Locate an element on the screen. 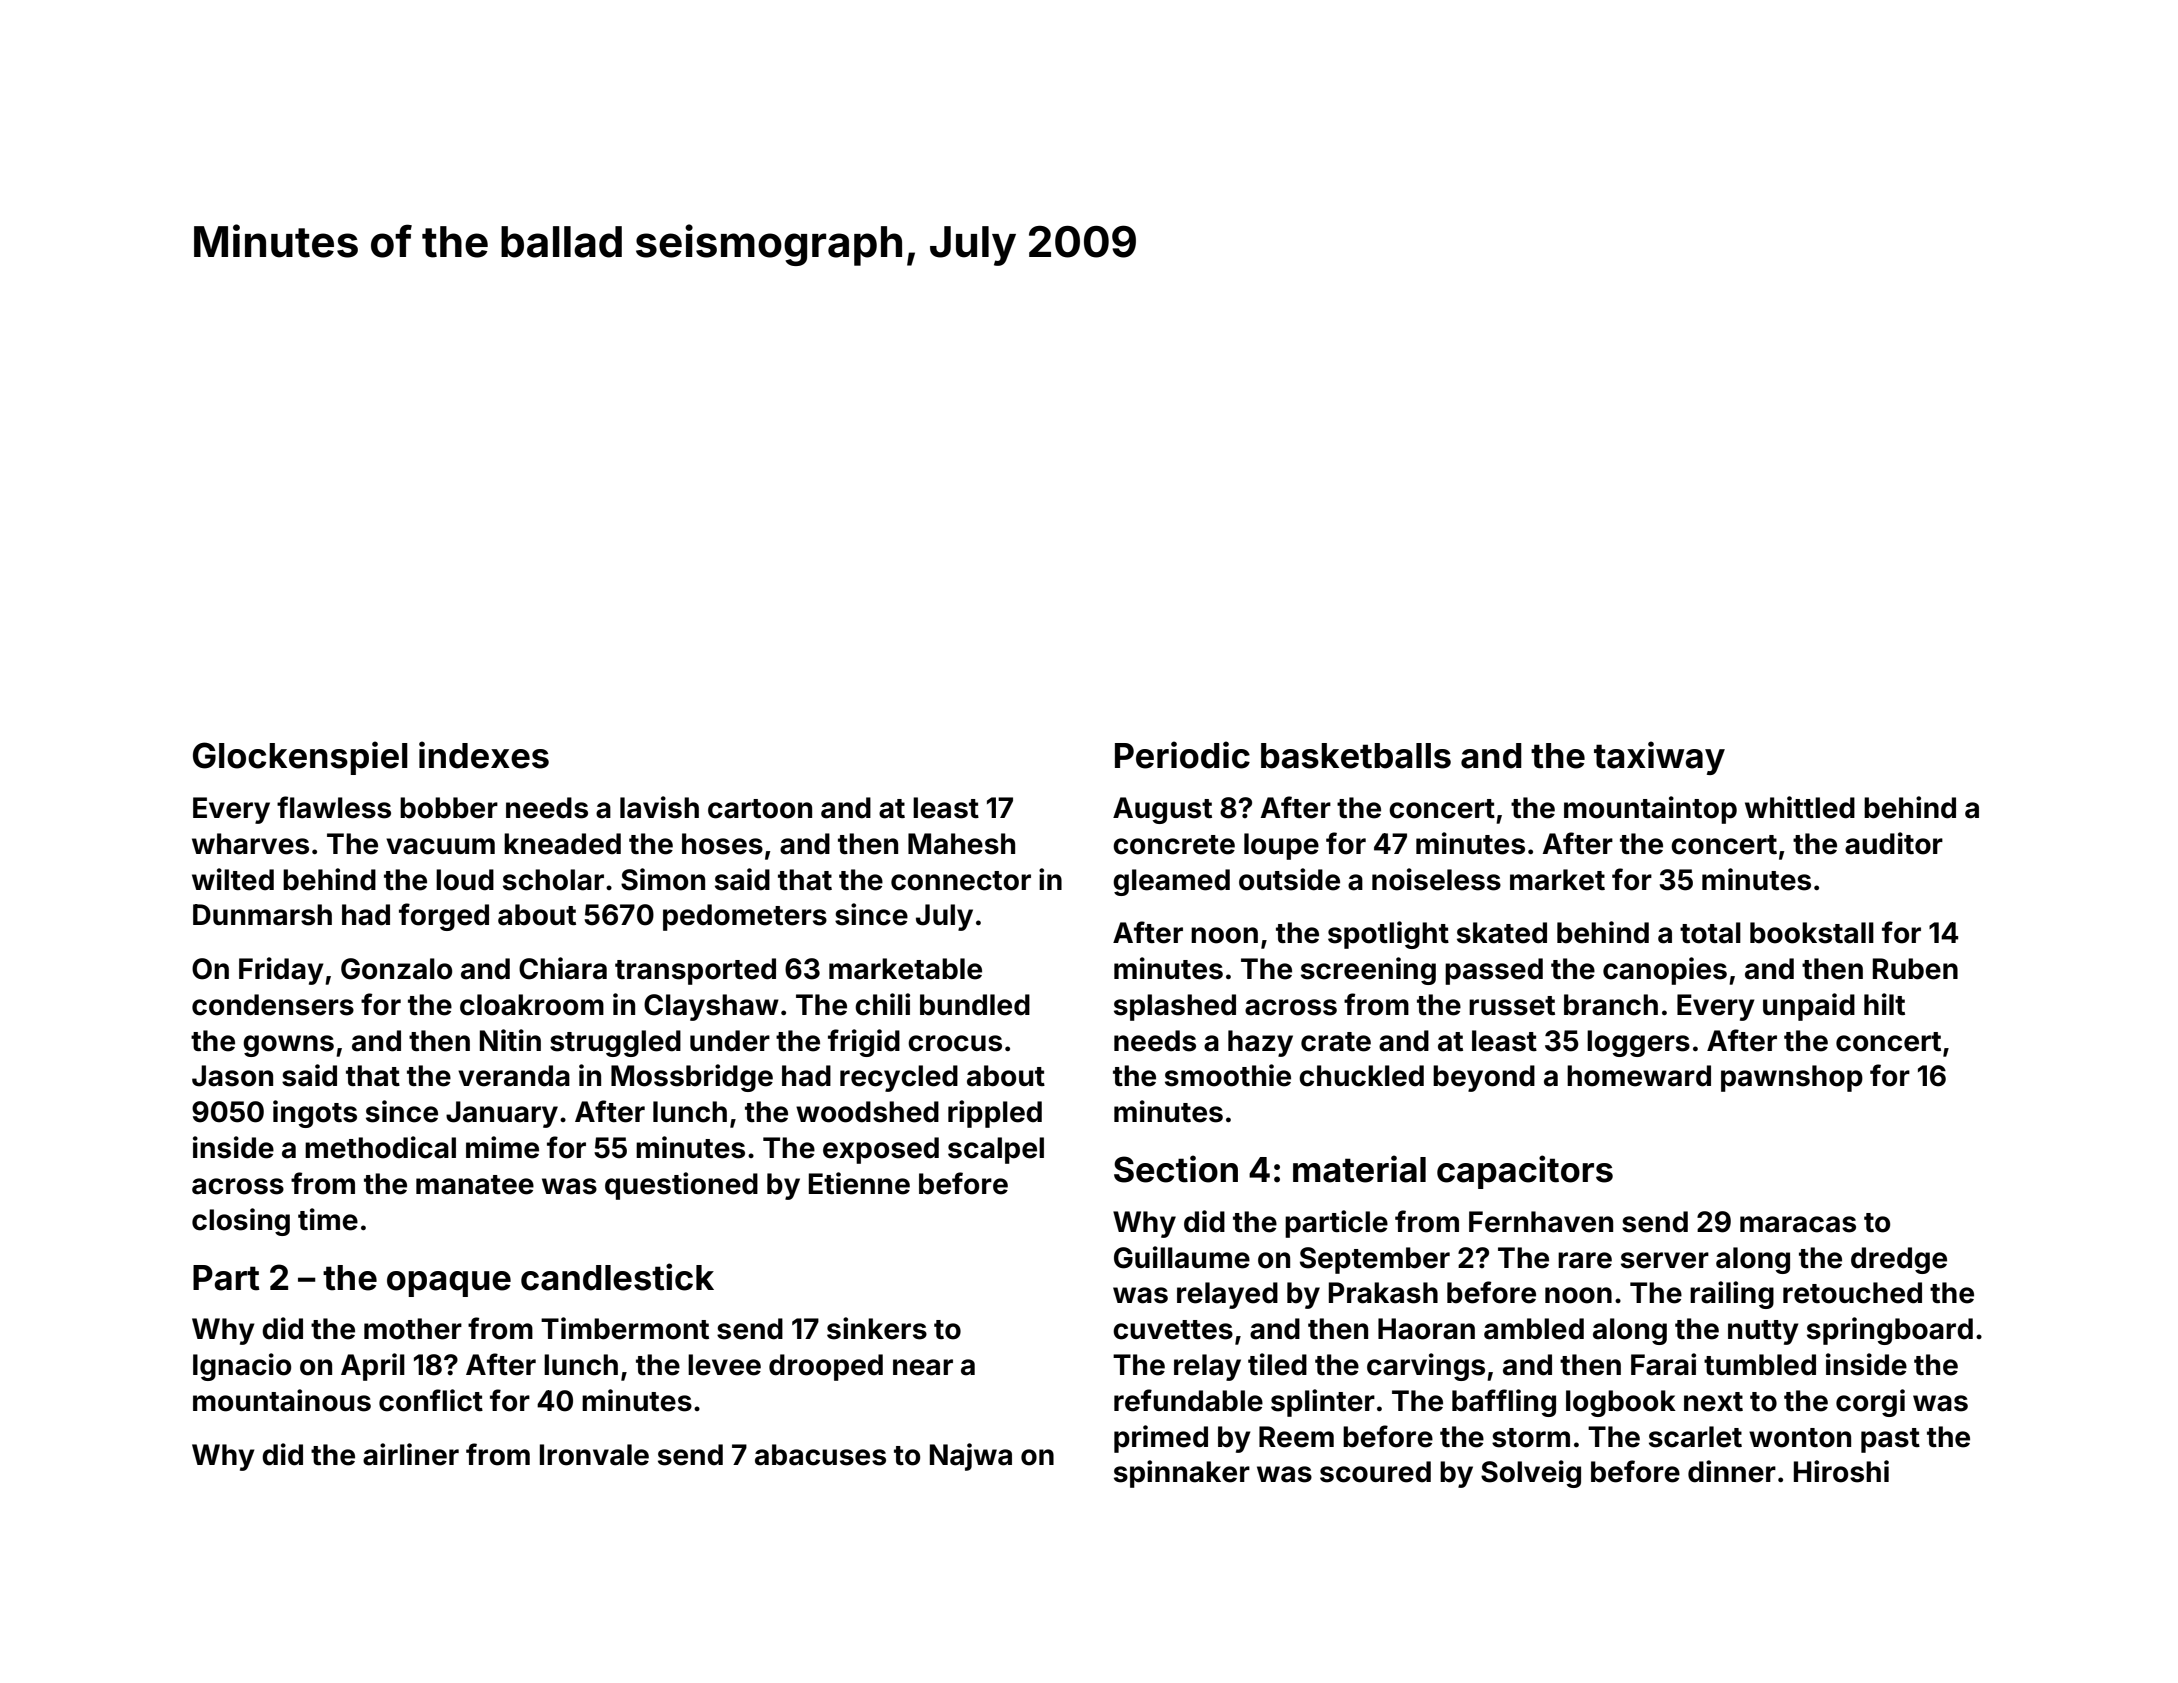  Periodic is located at coordinates (1182, 755).
